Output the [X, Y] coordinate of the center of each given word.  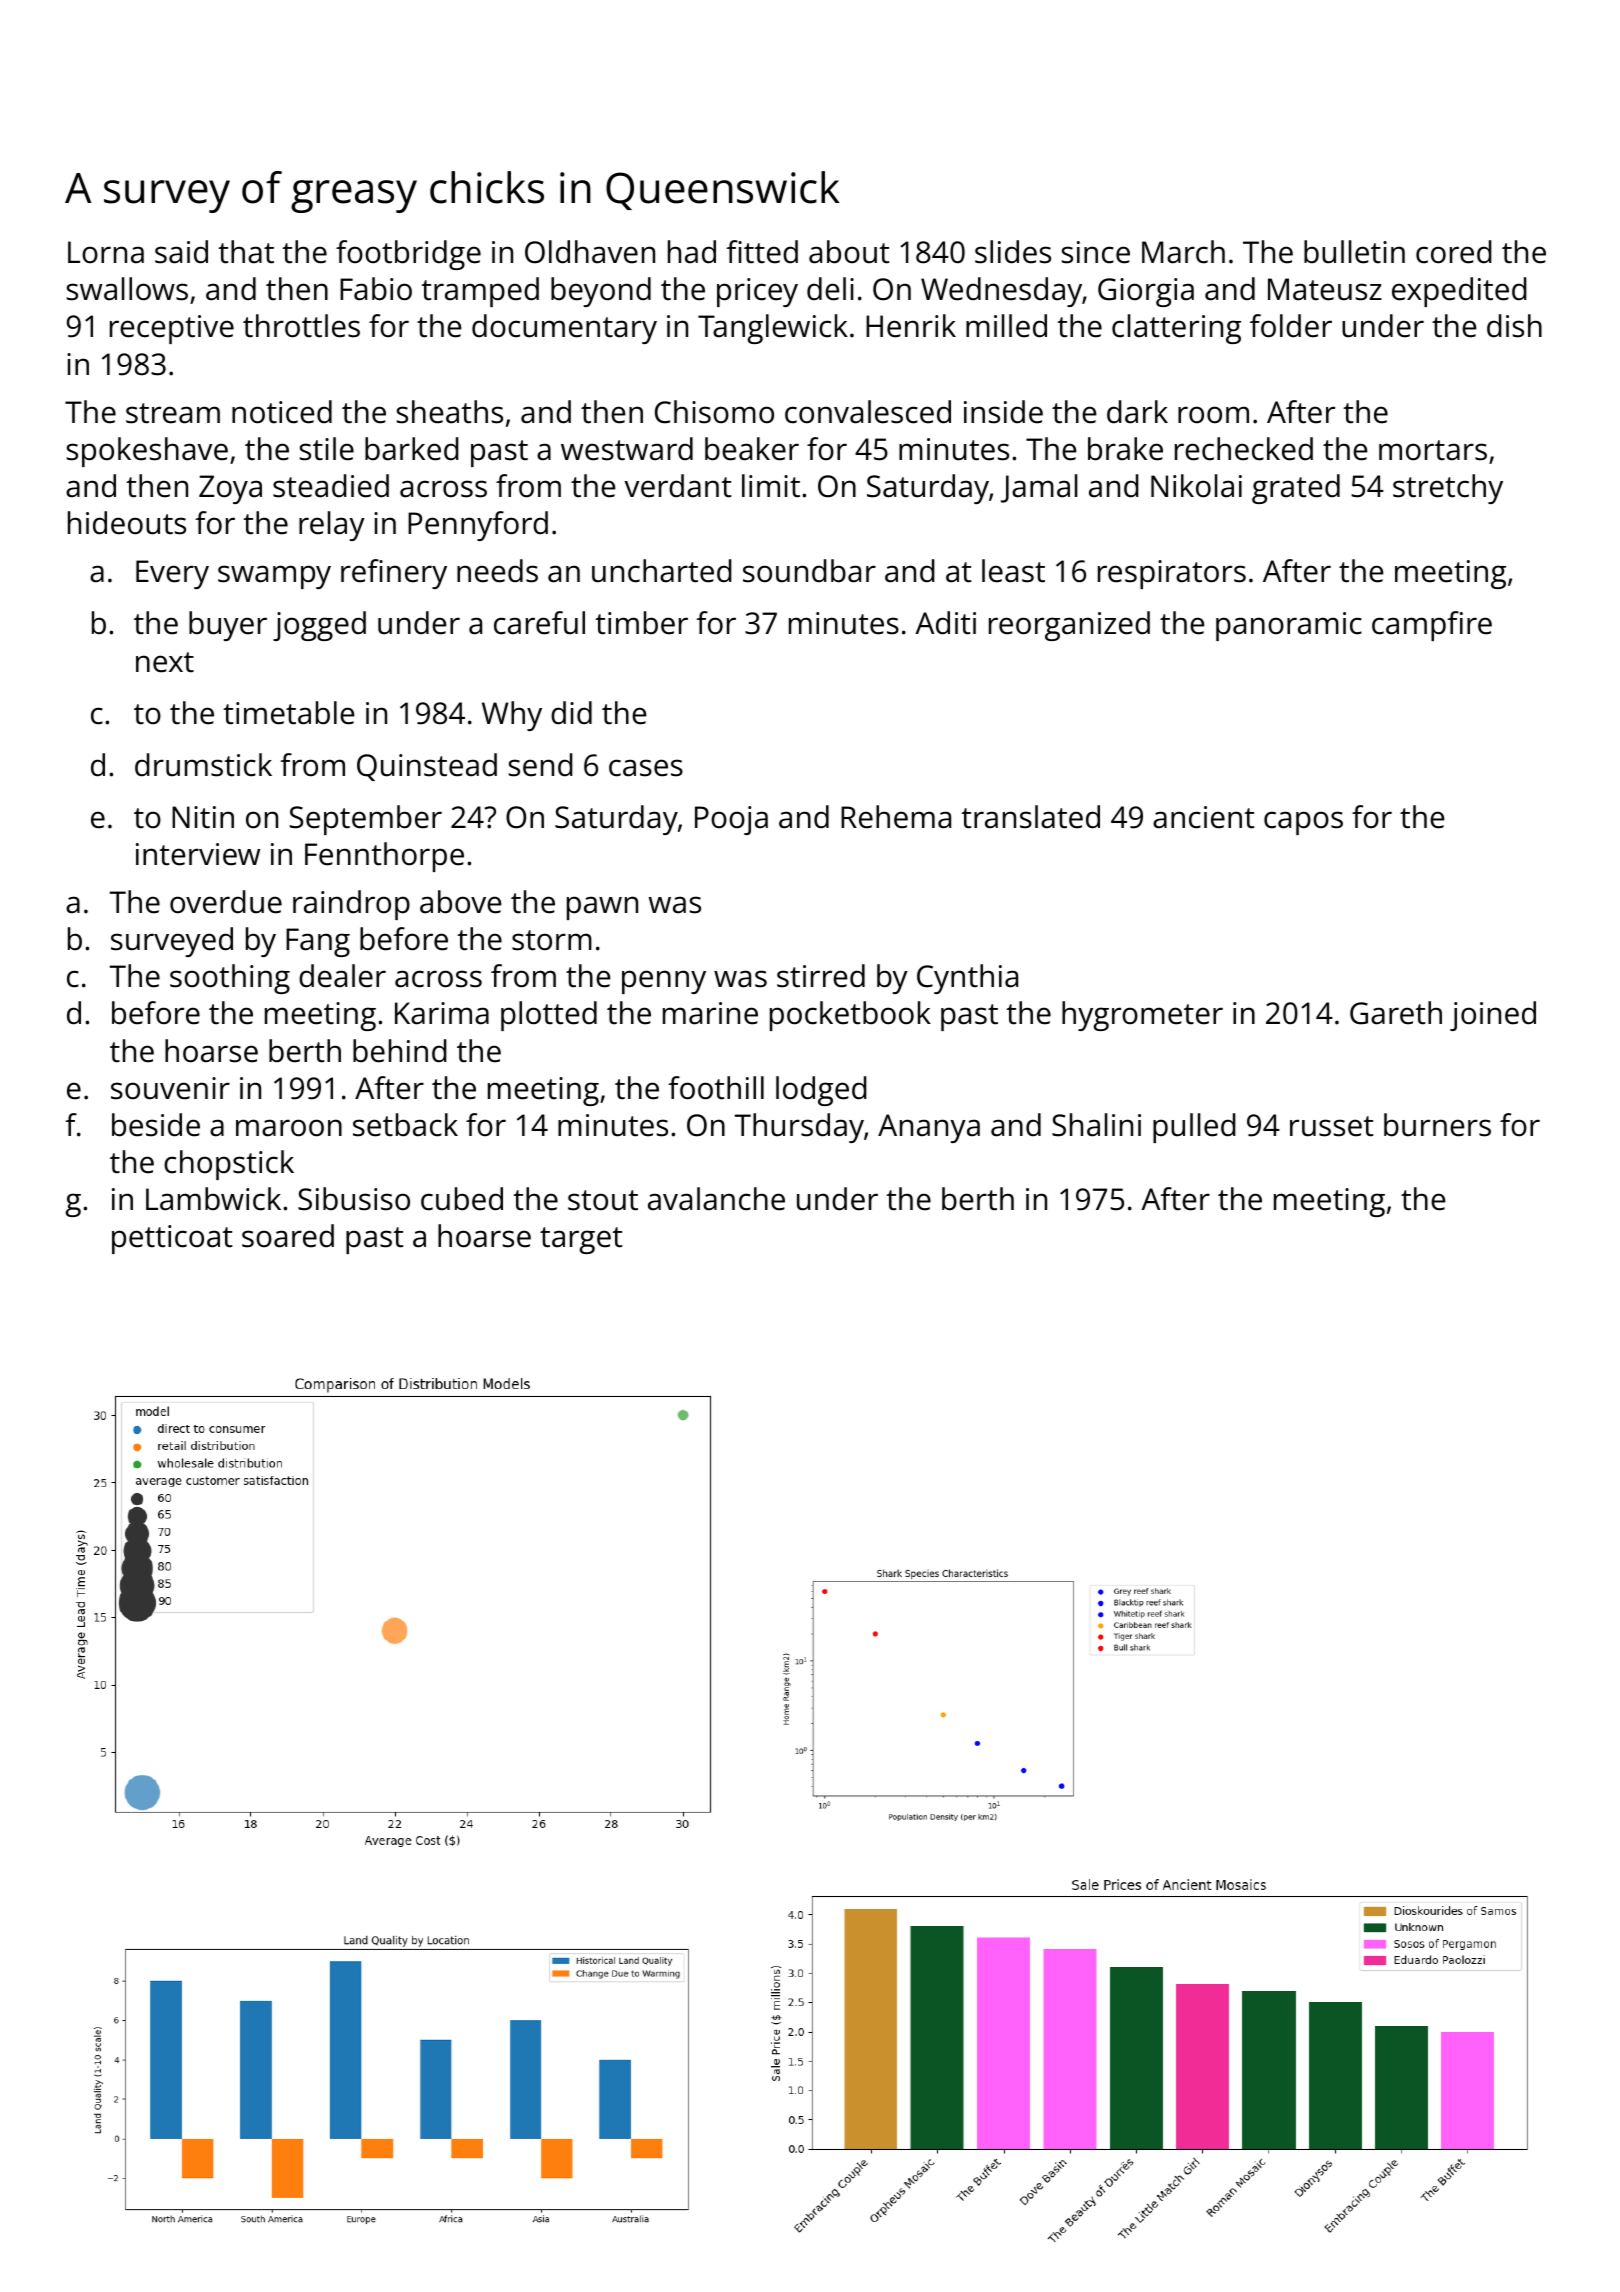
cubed [462, 1199]
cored [1454, 252]
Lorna [106, 252]
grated [1296, 489]
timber [642, 623]
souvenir [170, 1088]
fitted [762, 252]
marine [710, 1013]
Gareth [1396, 1013]
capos [1303, 823]
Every [172, 574]
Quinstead [427, 767]
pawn [602, 908]
